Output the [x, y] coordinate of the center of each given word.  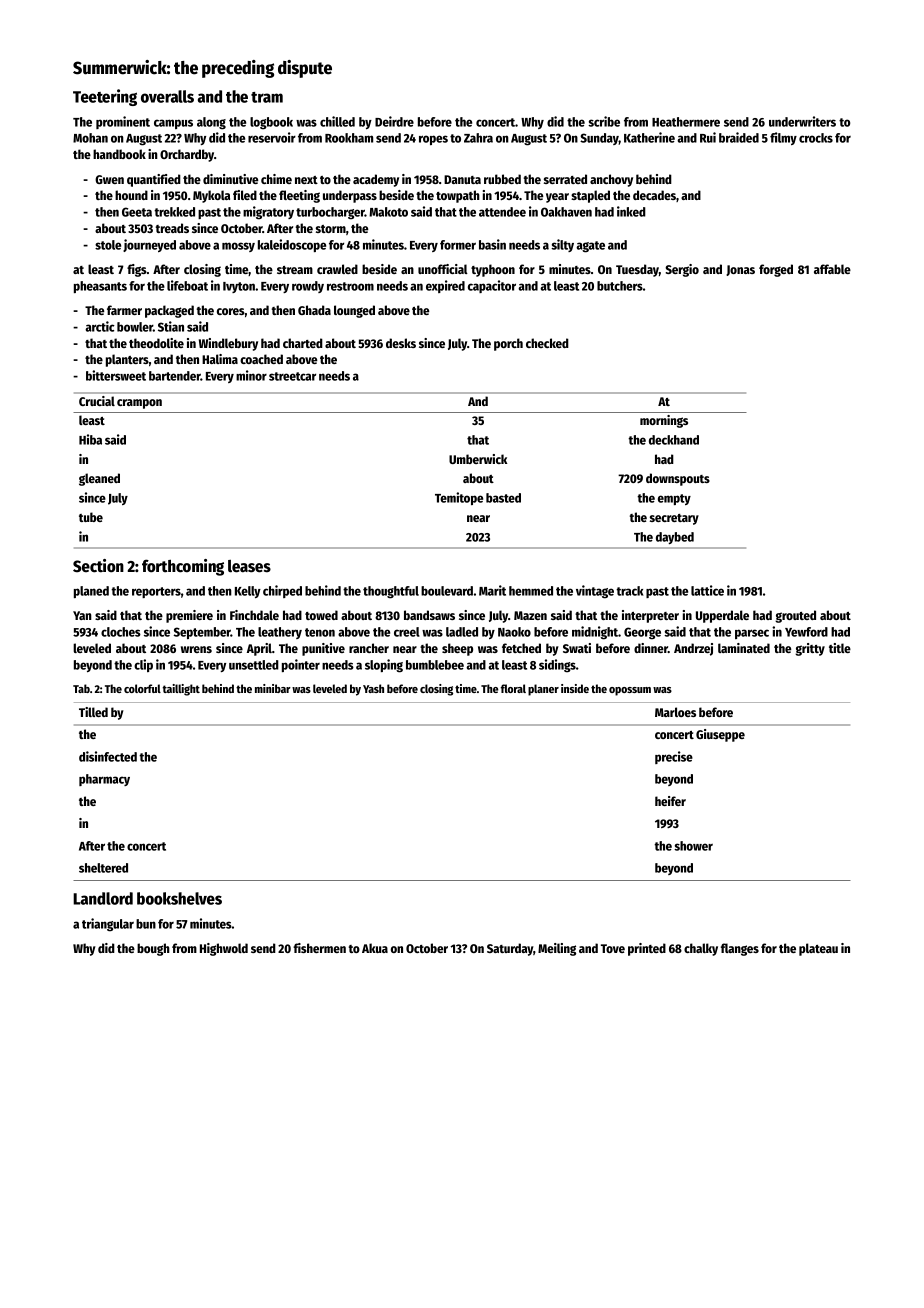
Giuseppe [720, 735]
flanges [740, 949]
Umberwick [478, 459]
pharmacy [104, 780]
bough [153, 949]
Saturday [510, 949]
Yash [373, 688]
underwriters [802, 121]
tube [91, 517]
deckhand [674, 440]
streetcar [292, 376]
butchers [620, 286]
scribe [604, 121]
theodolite [156, 343]
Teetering [105, 97]
